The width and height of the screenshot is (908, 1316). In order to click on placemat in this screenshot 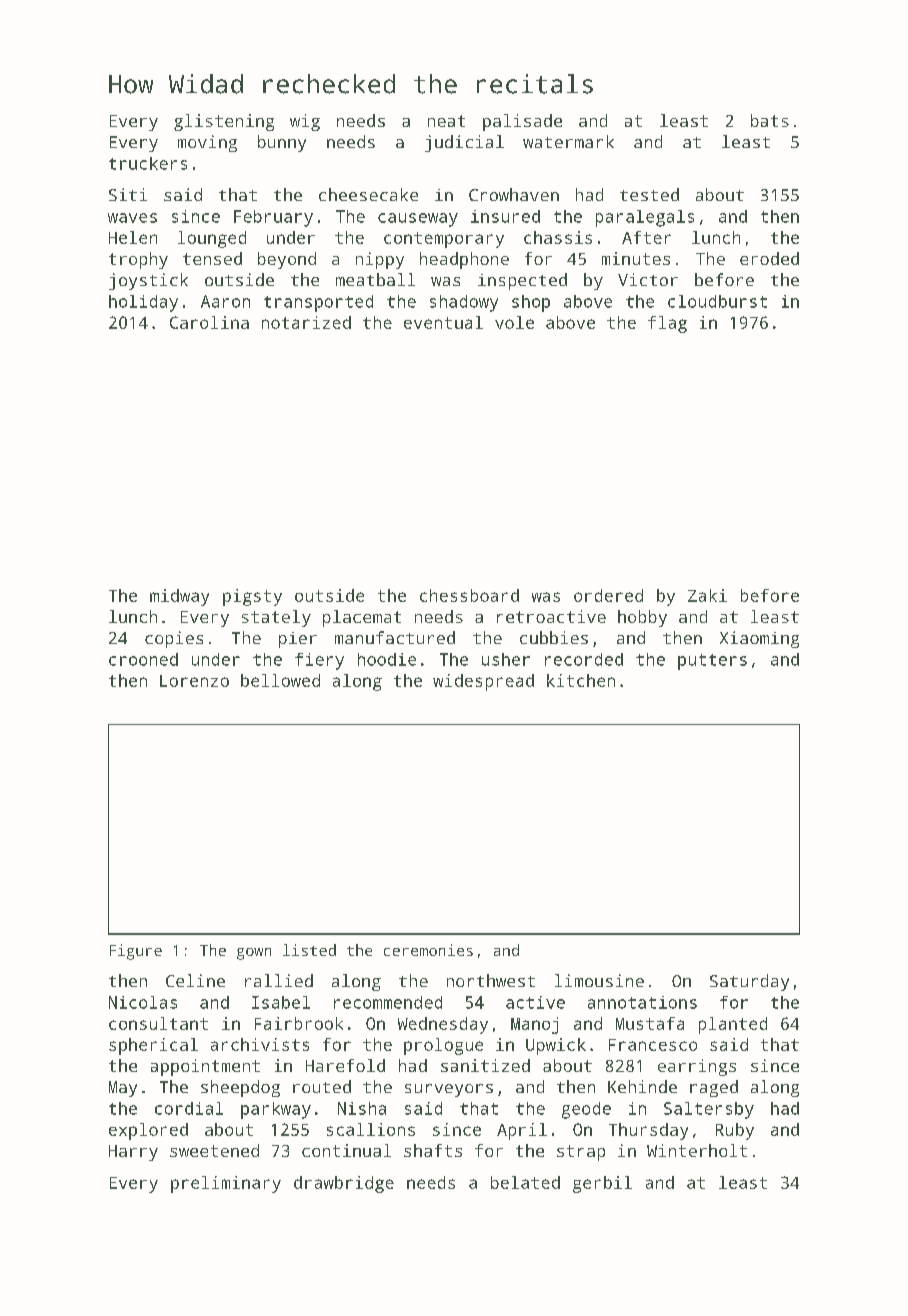, I will do `click(362, 618)`.
